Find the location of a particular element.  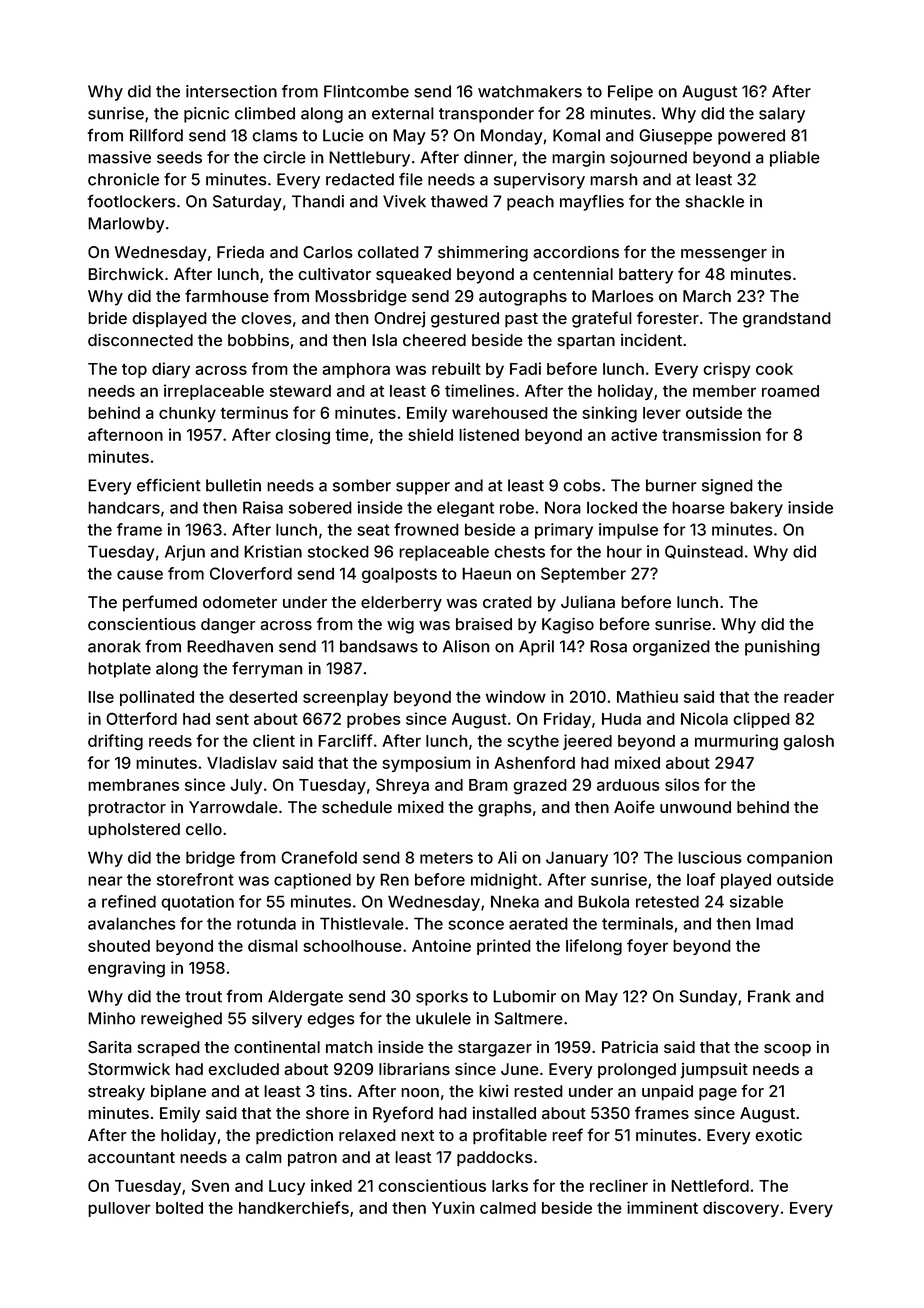

organized is located at coordinates (671, 648).
